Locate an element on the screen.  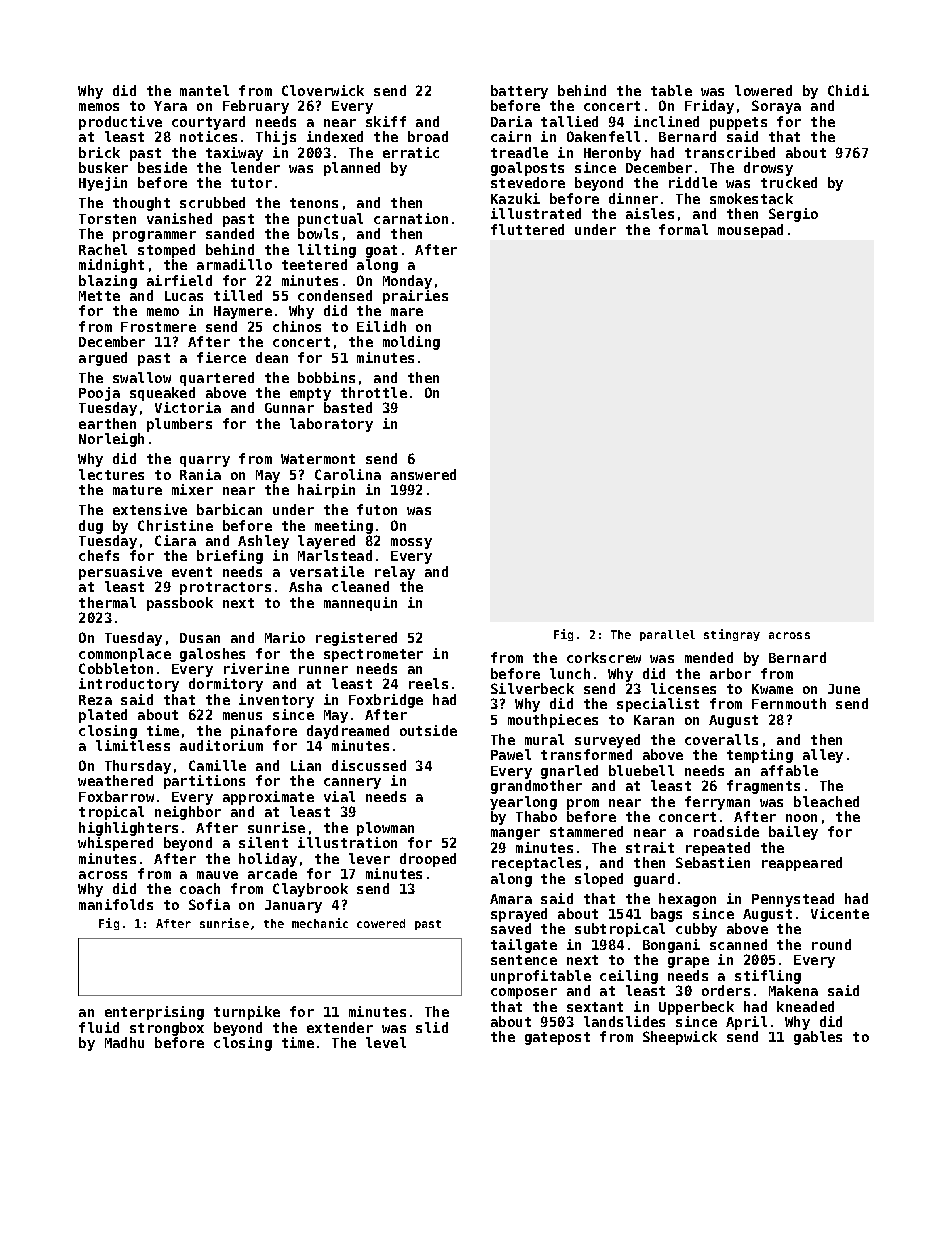
Dusan is located at coordinates (200, 638).
